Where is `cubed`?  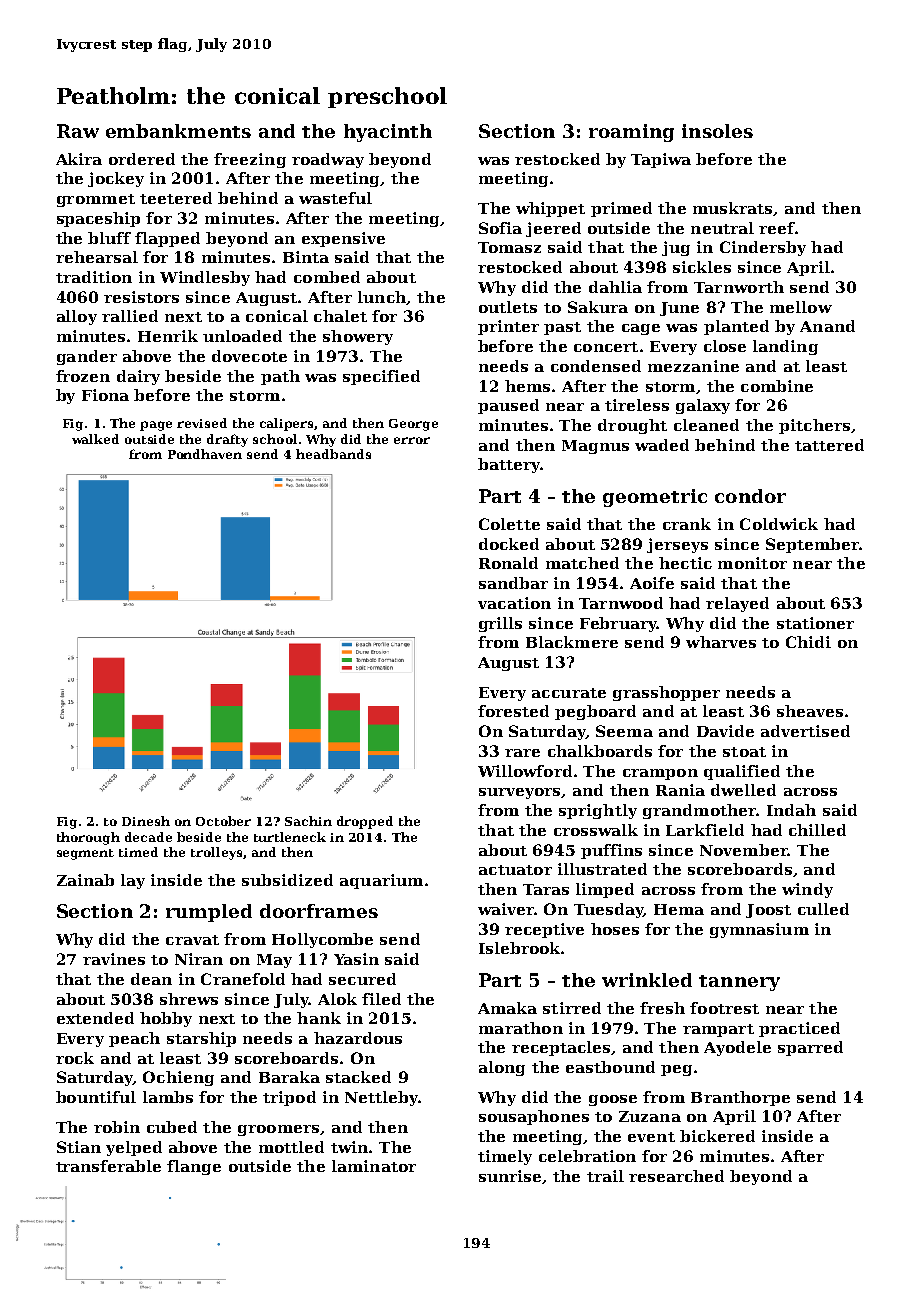 cubed is located at coordinates (172, 1127).
